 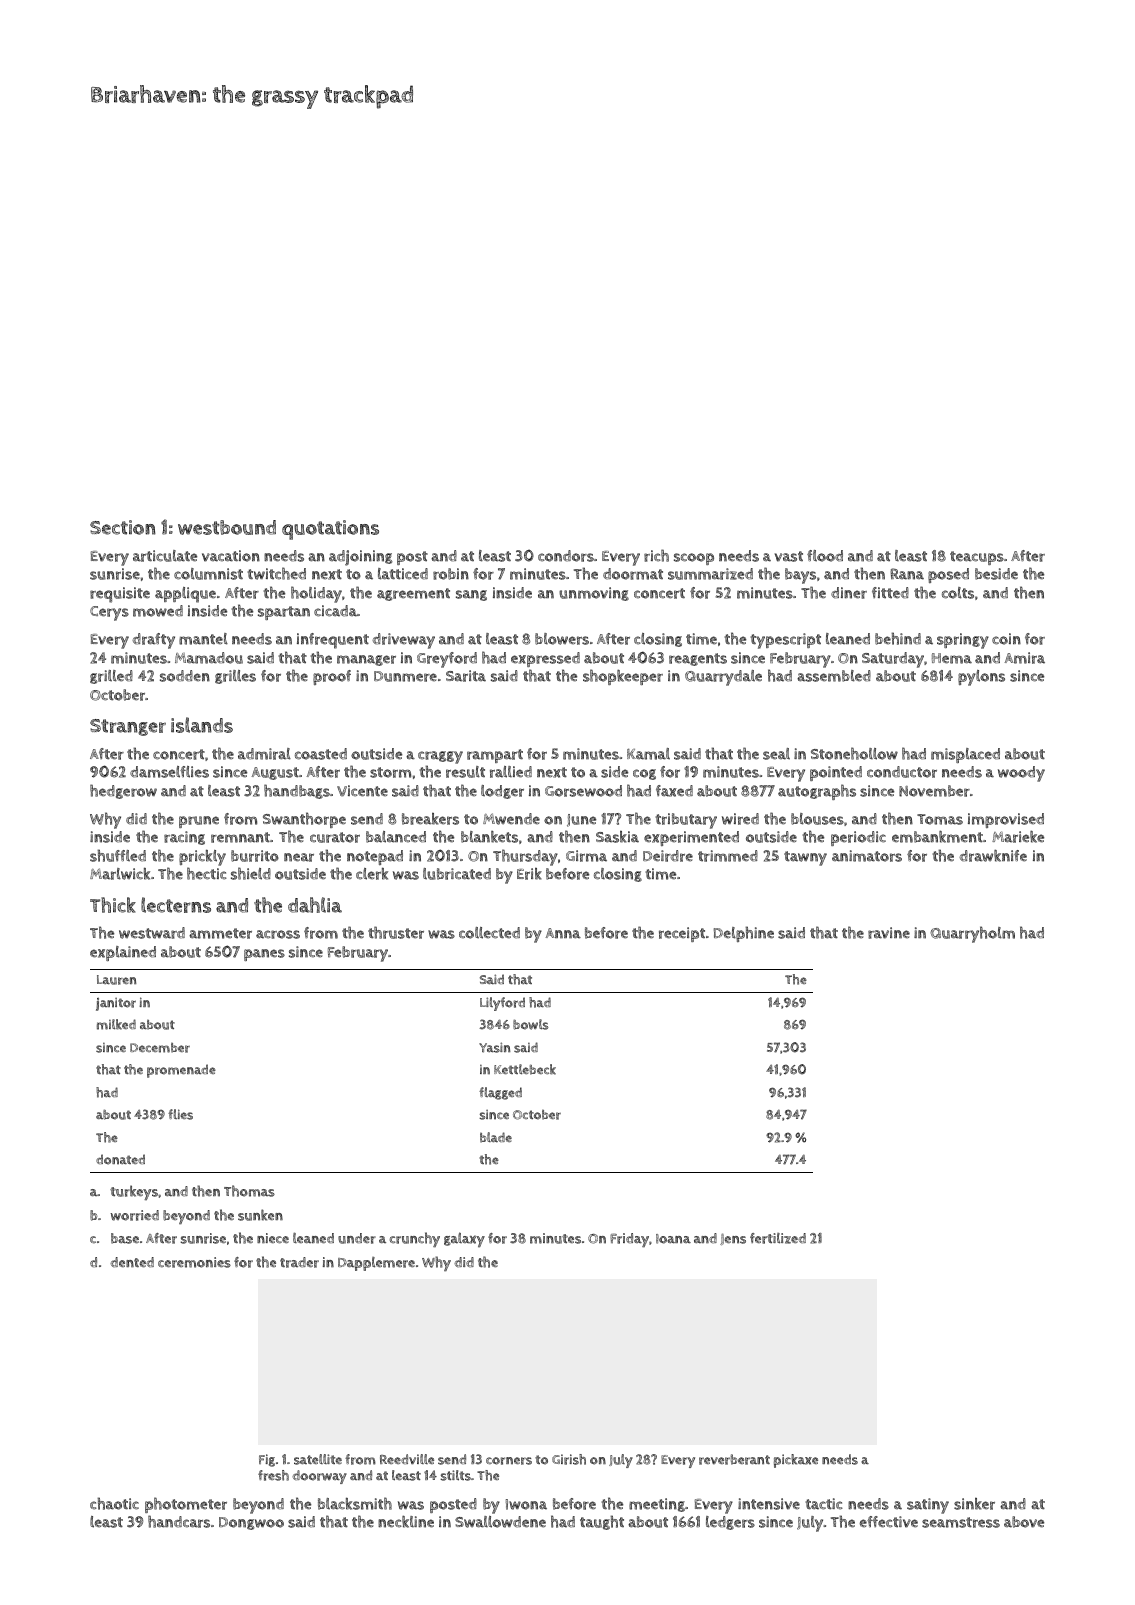 I want to click on Dongwoo, so click(x=251, y=1523).
